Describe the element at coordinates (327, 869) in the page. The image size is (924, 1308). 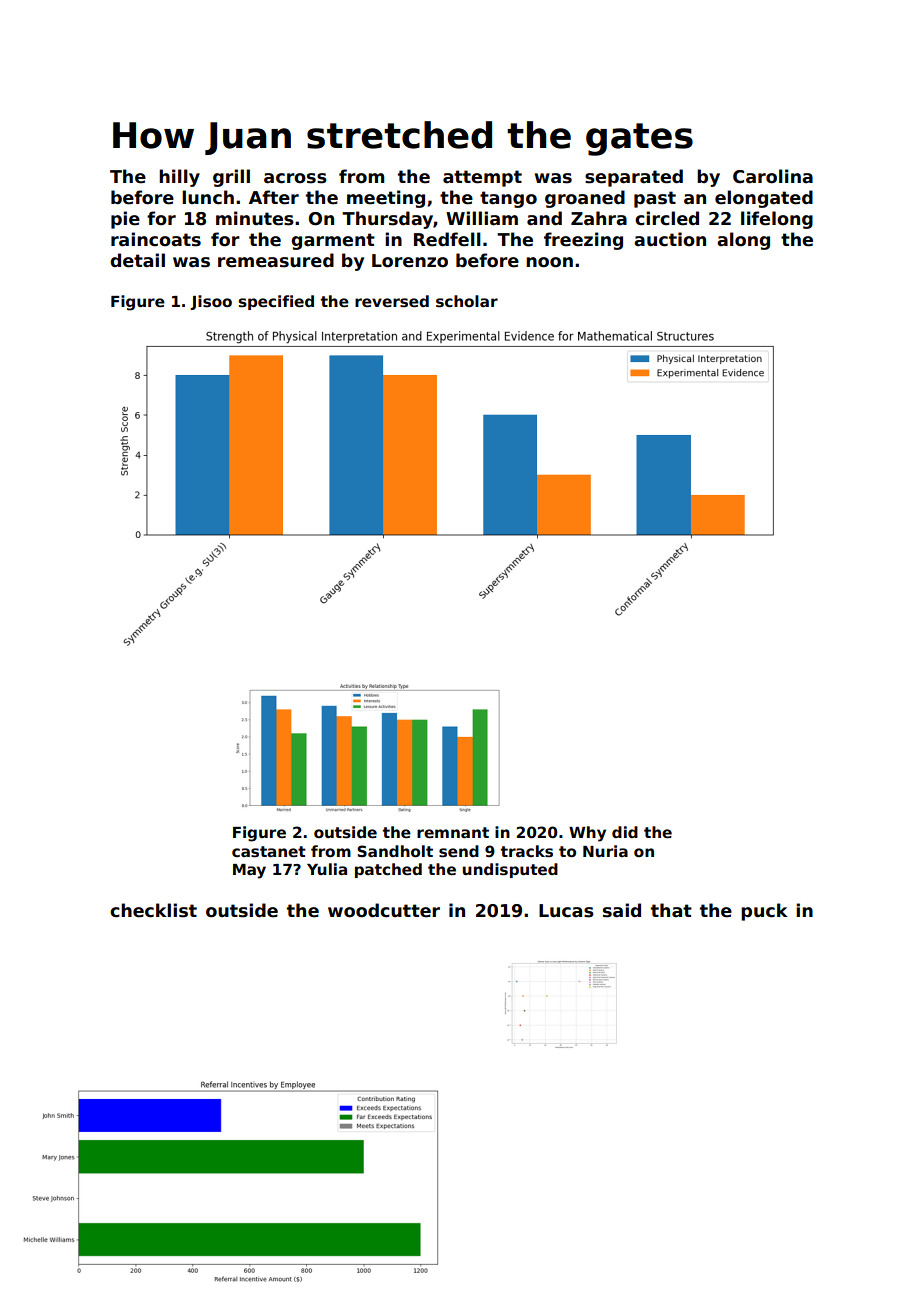
I see `Yulia` at that location.
